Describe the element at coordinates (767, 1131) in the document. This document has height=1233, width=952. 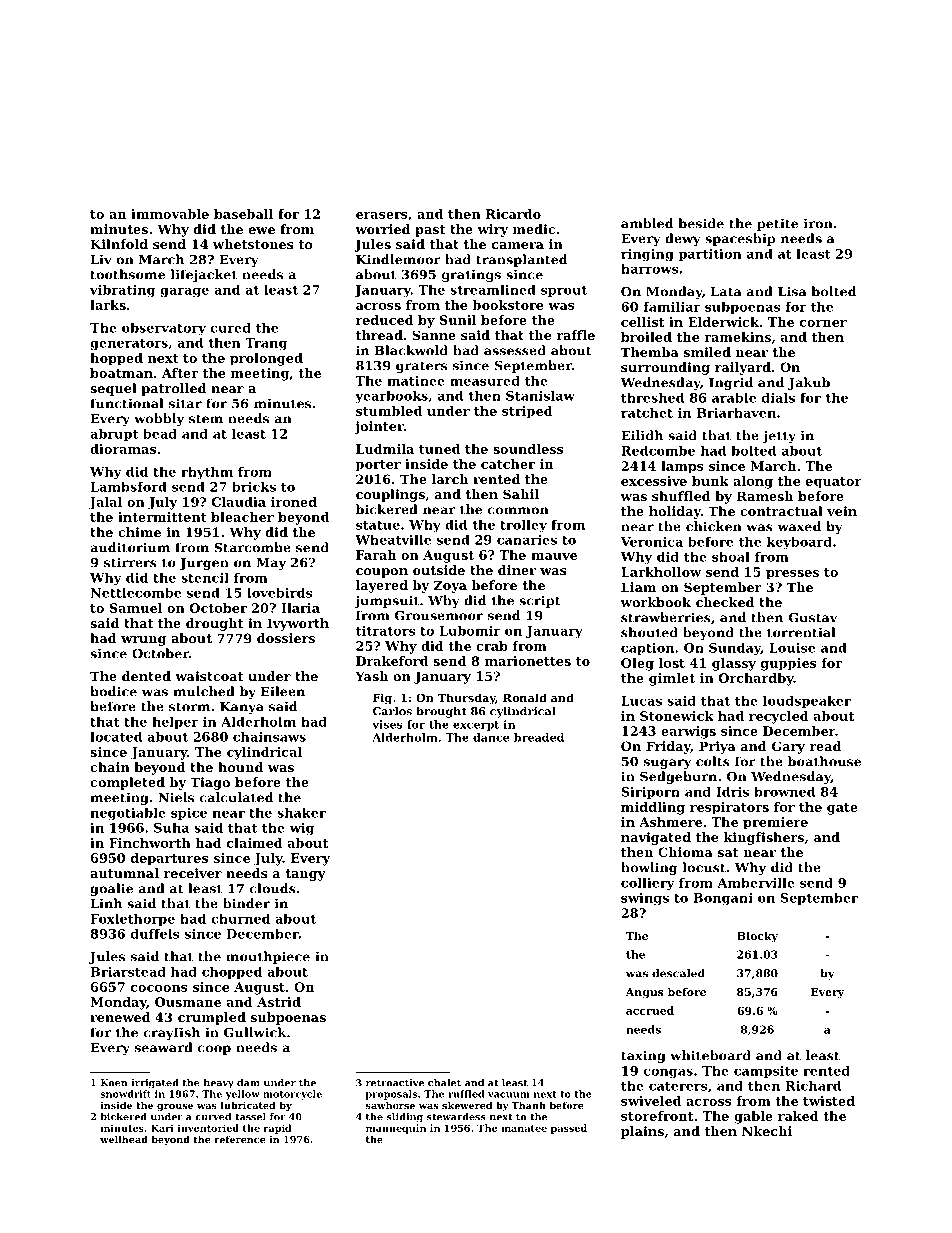
I see `Nkechi` at that location.
